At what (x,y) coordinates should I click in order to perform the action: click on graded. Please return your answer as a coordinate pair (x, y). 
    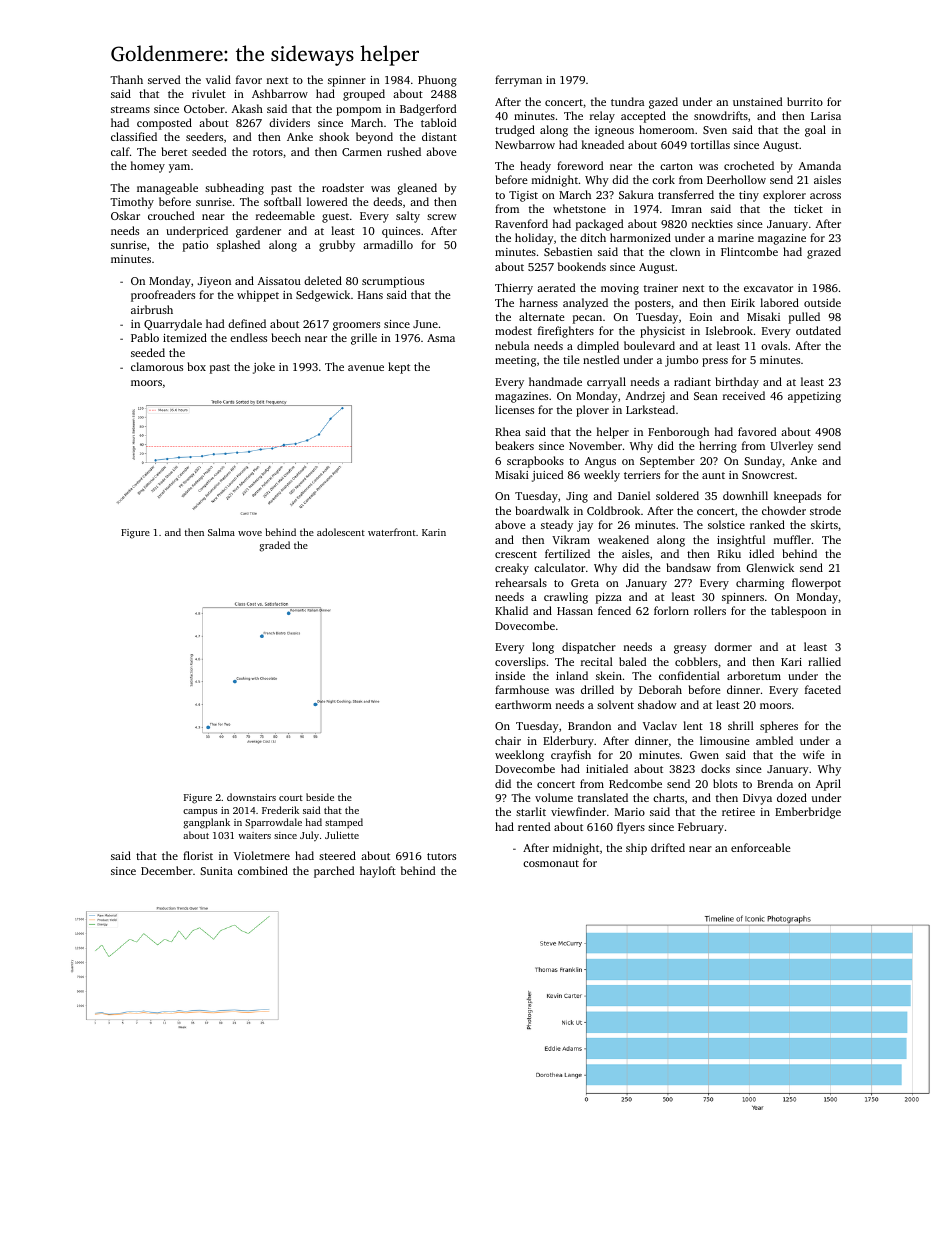
    Looking at the image, I should click on (274, 546).
